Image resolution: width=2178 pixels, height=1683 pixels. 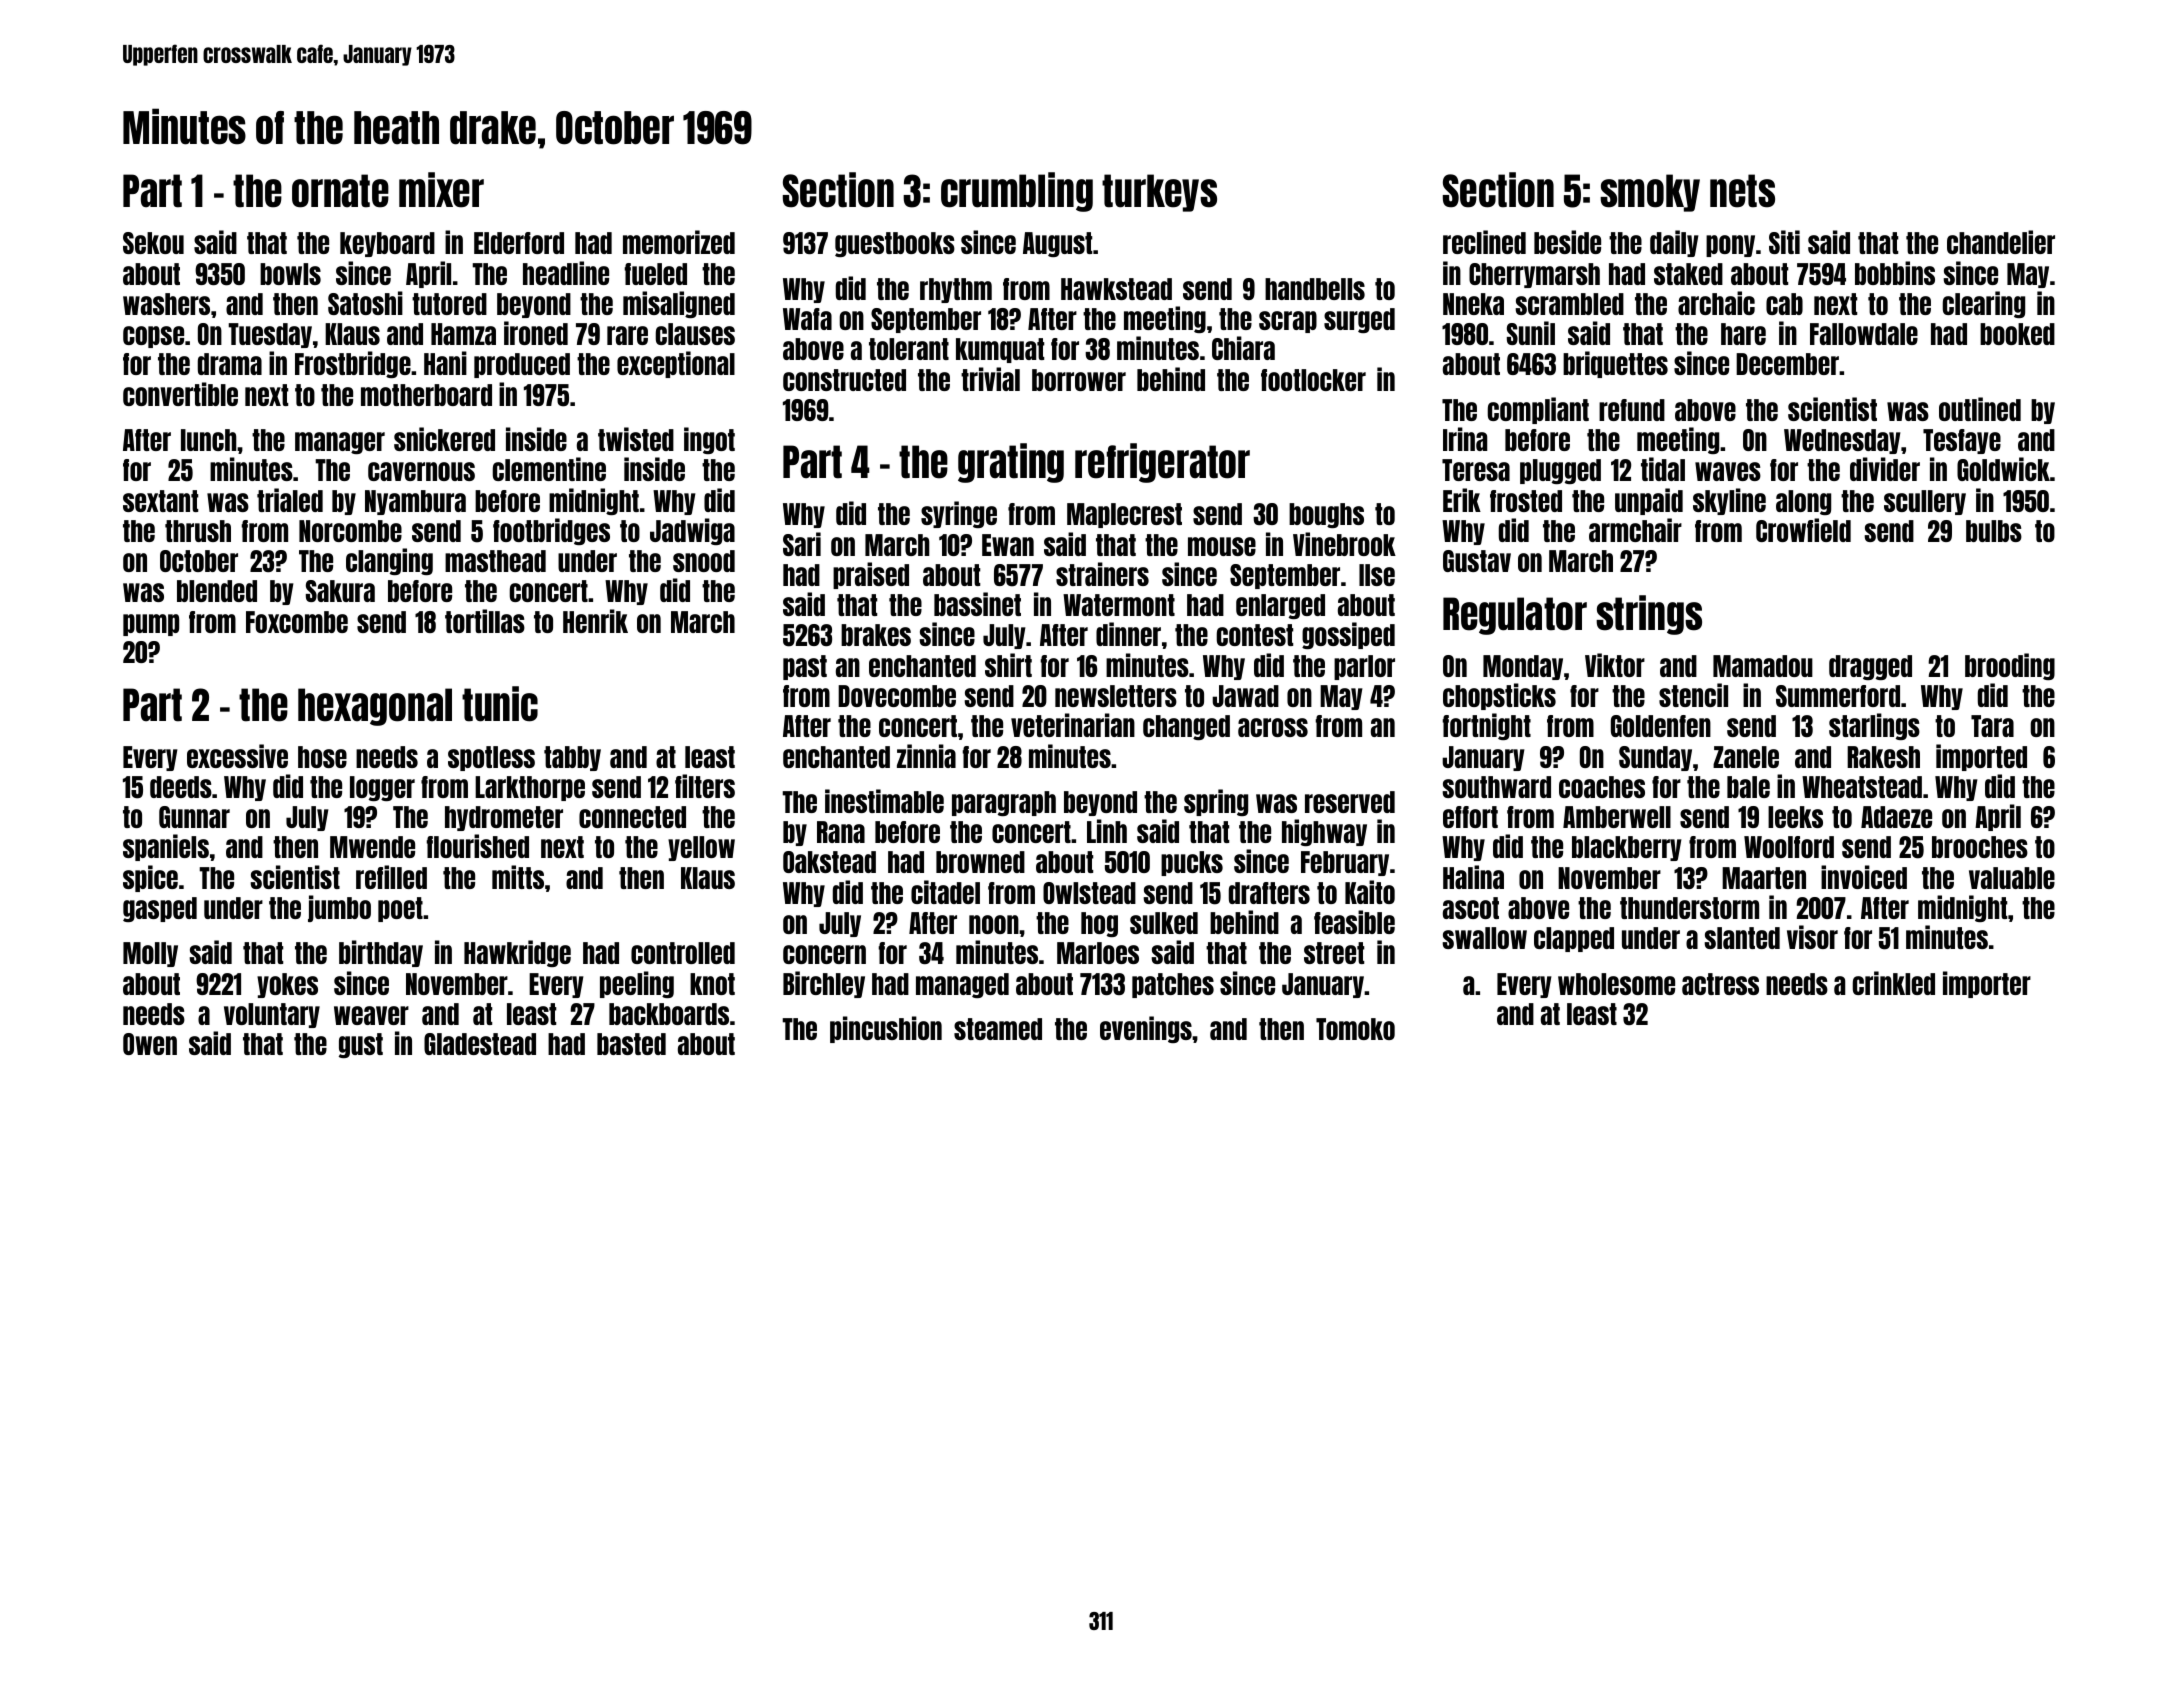 What do you see at coordinates (2010, 666) in the page?
I see `brooding` at bounding box center [2010, 666].
